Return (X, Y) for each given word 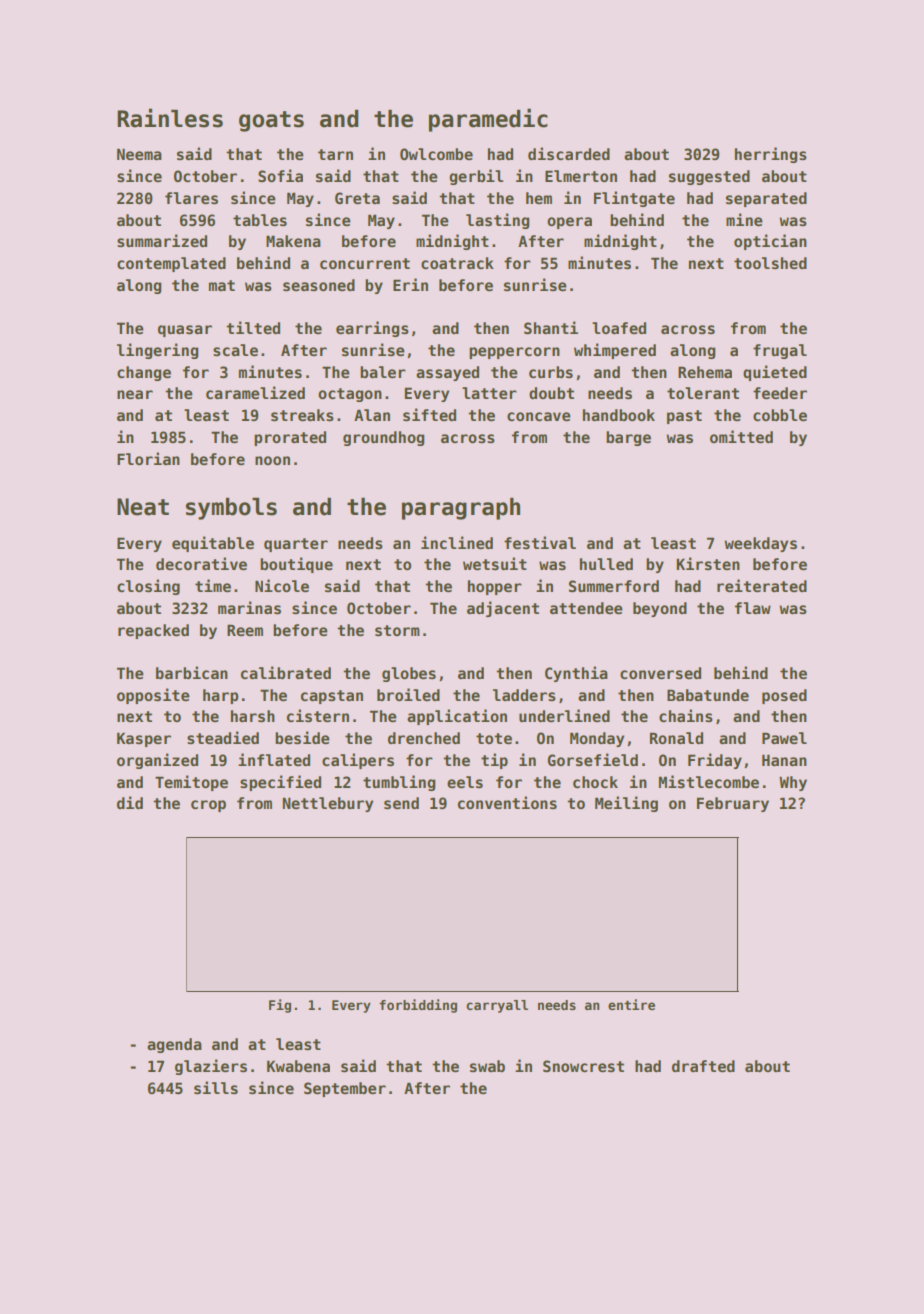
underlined (564, 715)
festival (540, 542)
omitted (741, 436)
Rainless (170, 118)
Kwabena (298, 1066)
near (135, 394)
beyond (660, 609)
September (345, 1089)
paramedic (488, 120)
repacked (153, 631)
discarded (569, 153)
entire (631, 1004)
